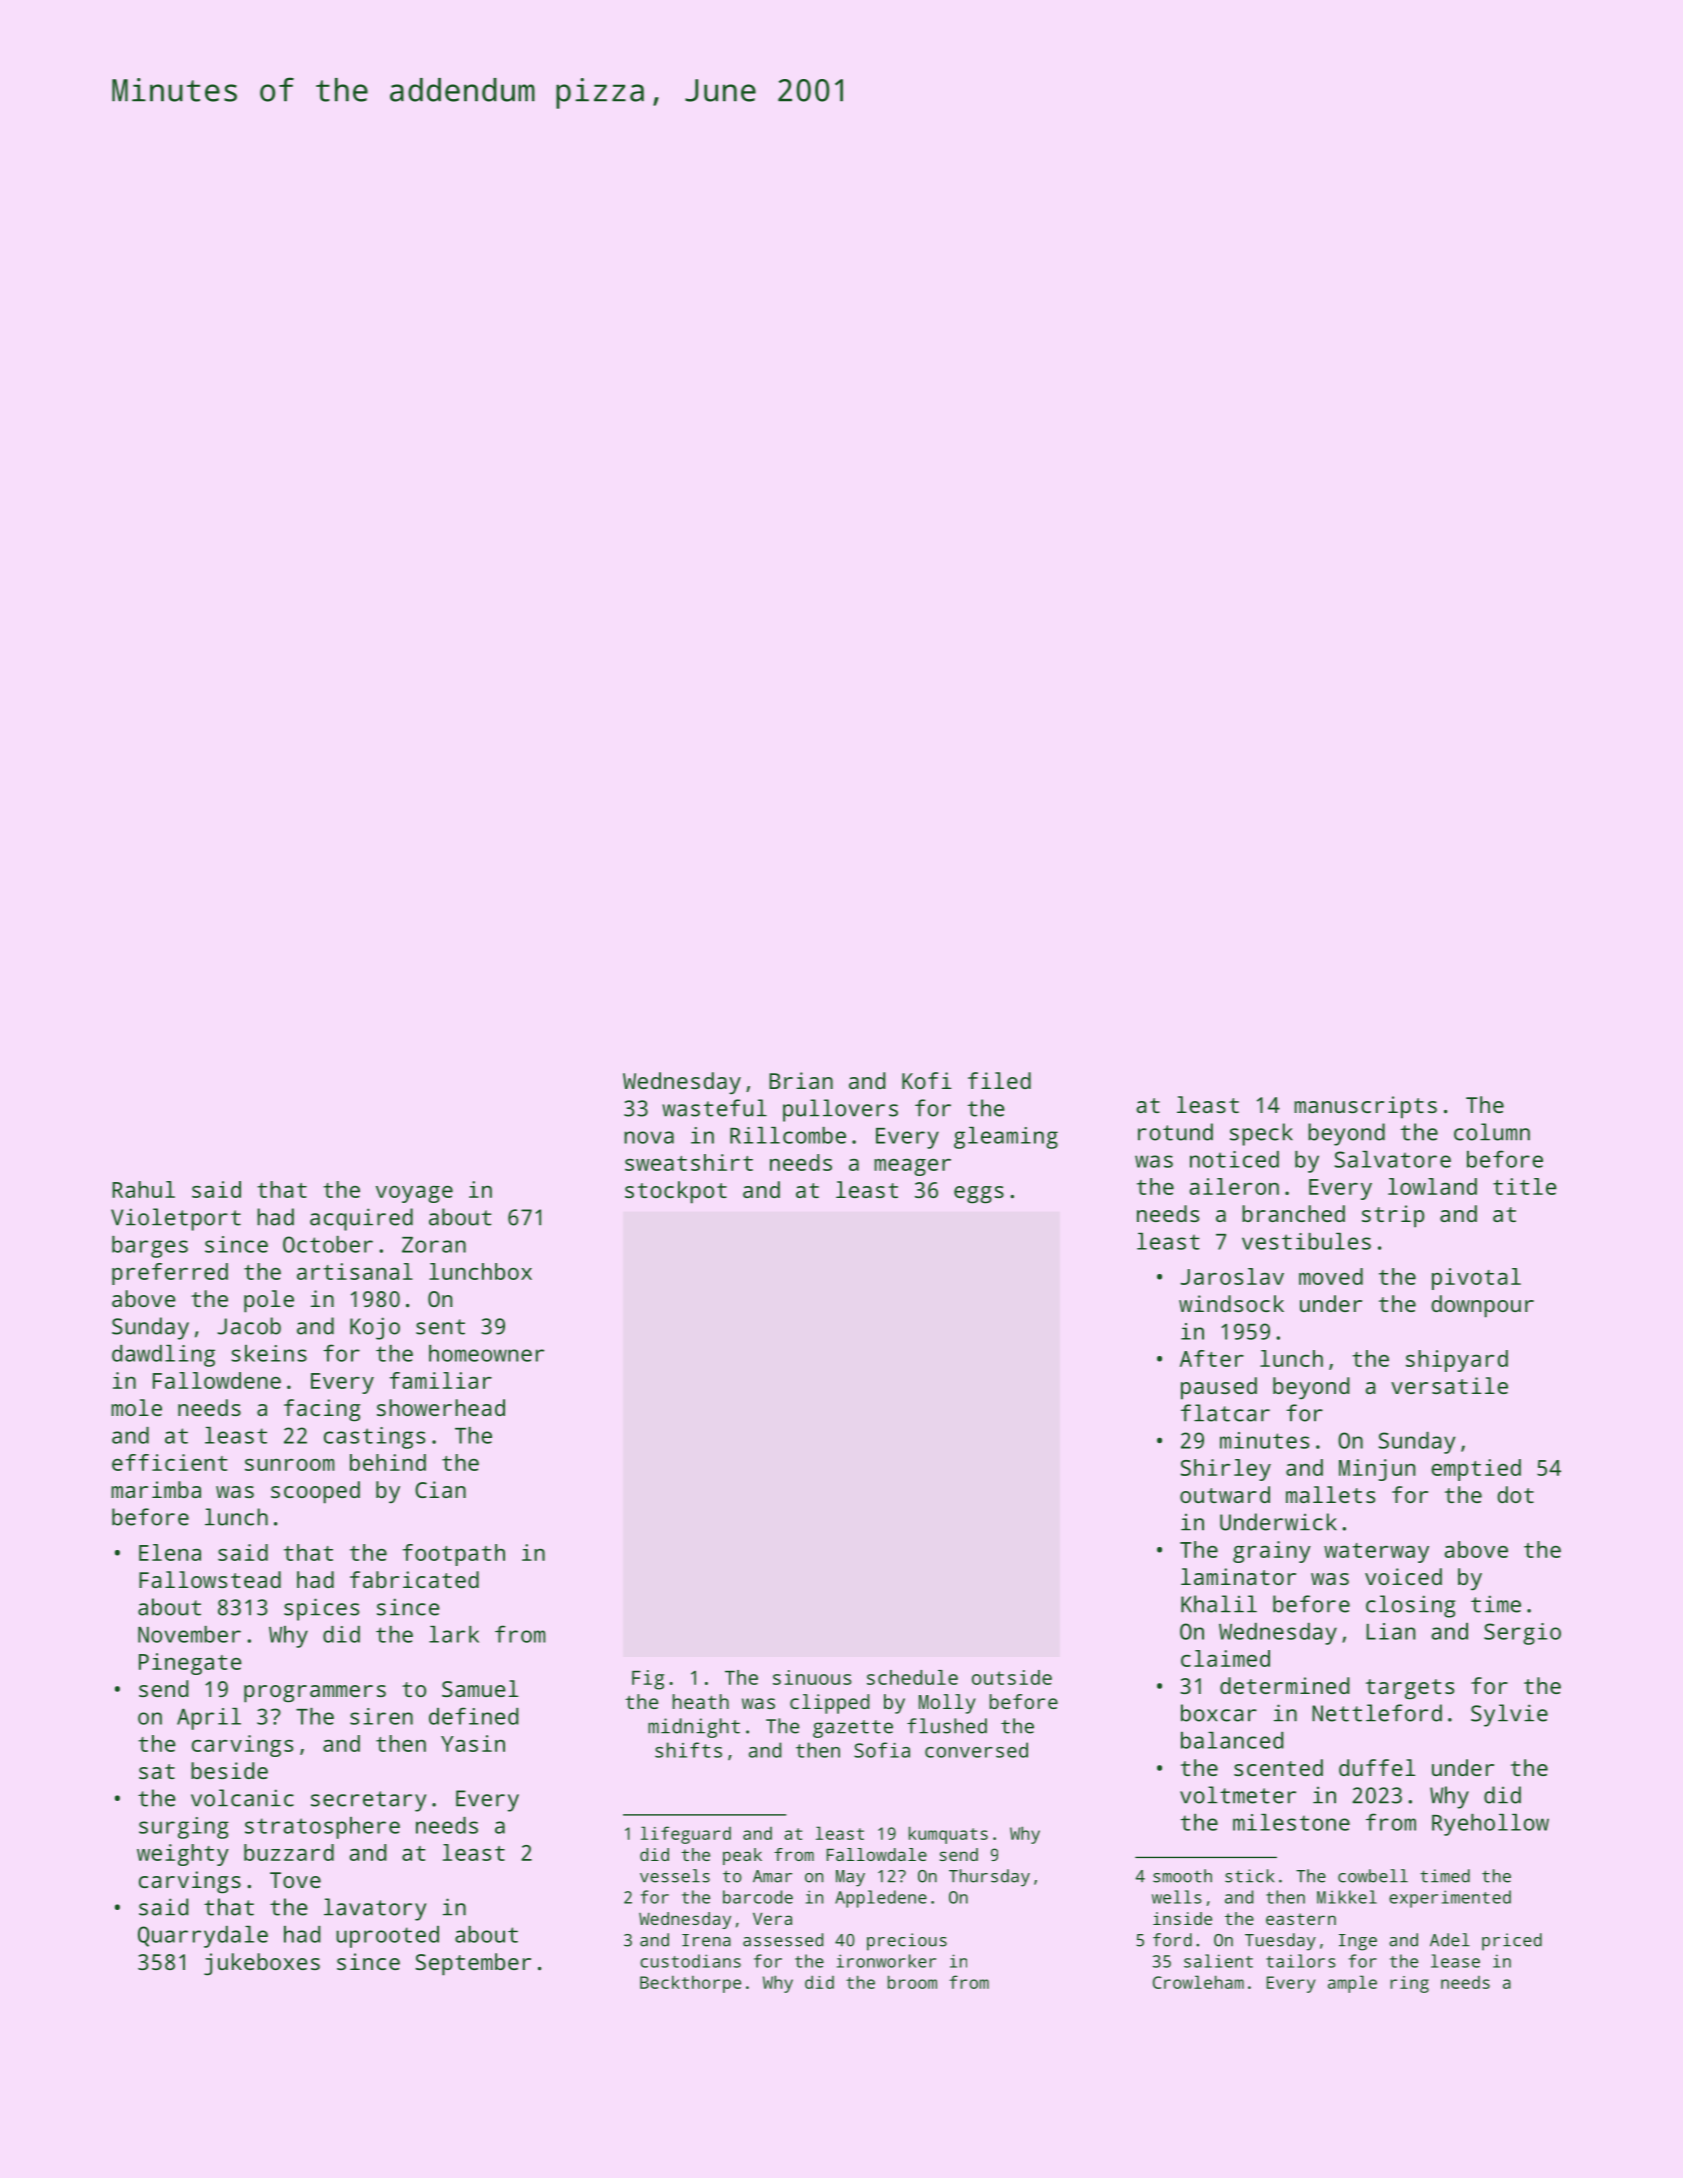 This screenshot has width=1683, height=2178. What do you see at coordinates (1449, 1385) in the screenshot?
I see `versatile` at bounding box center [1449, 1385].
